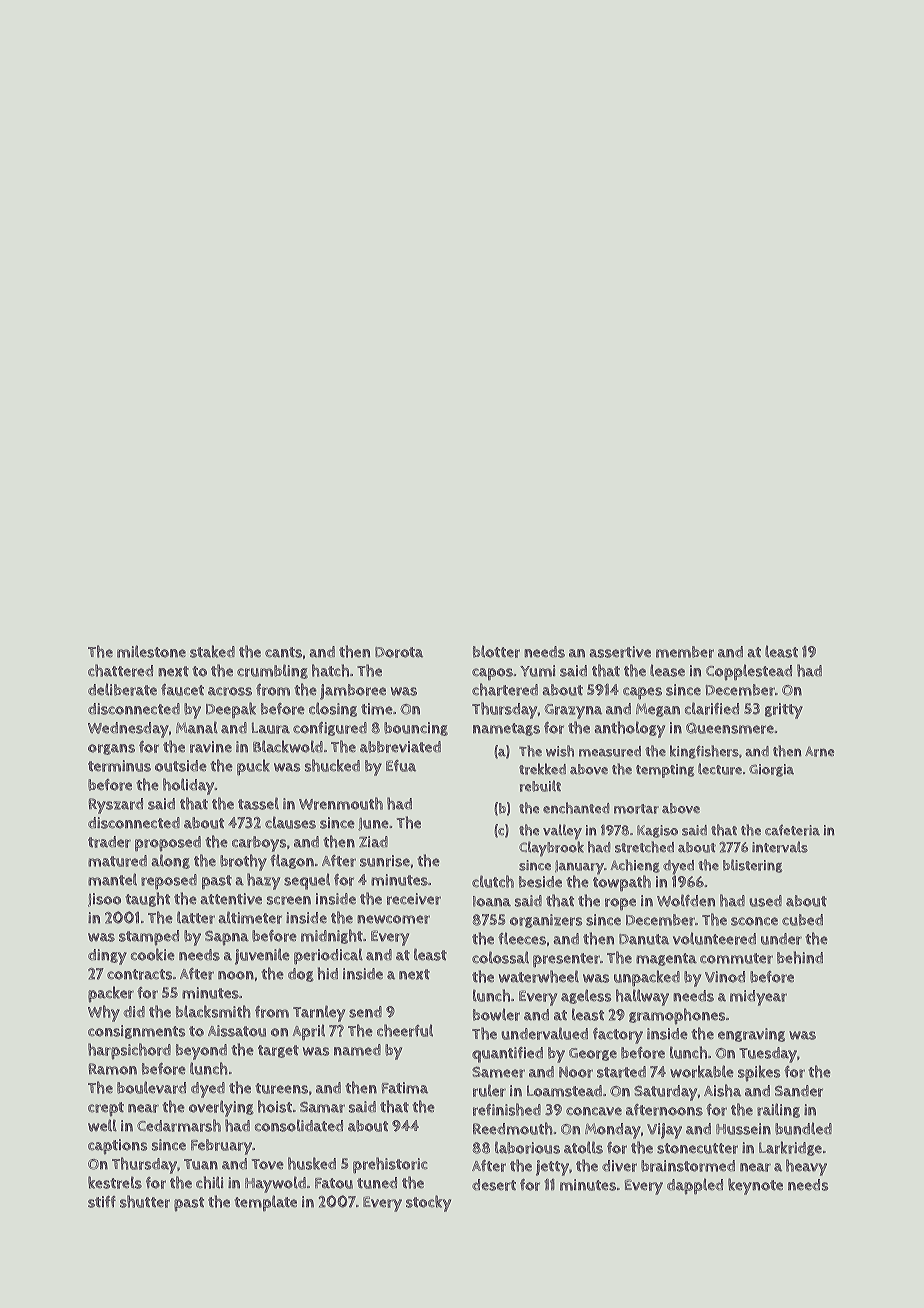 The height and width of the screenshot is (1308, 924). I want to click on keynote, so click(755, 1186).
